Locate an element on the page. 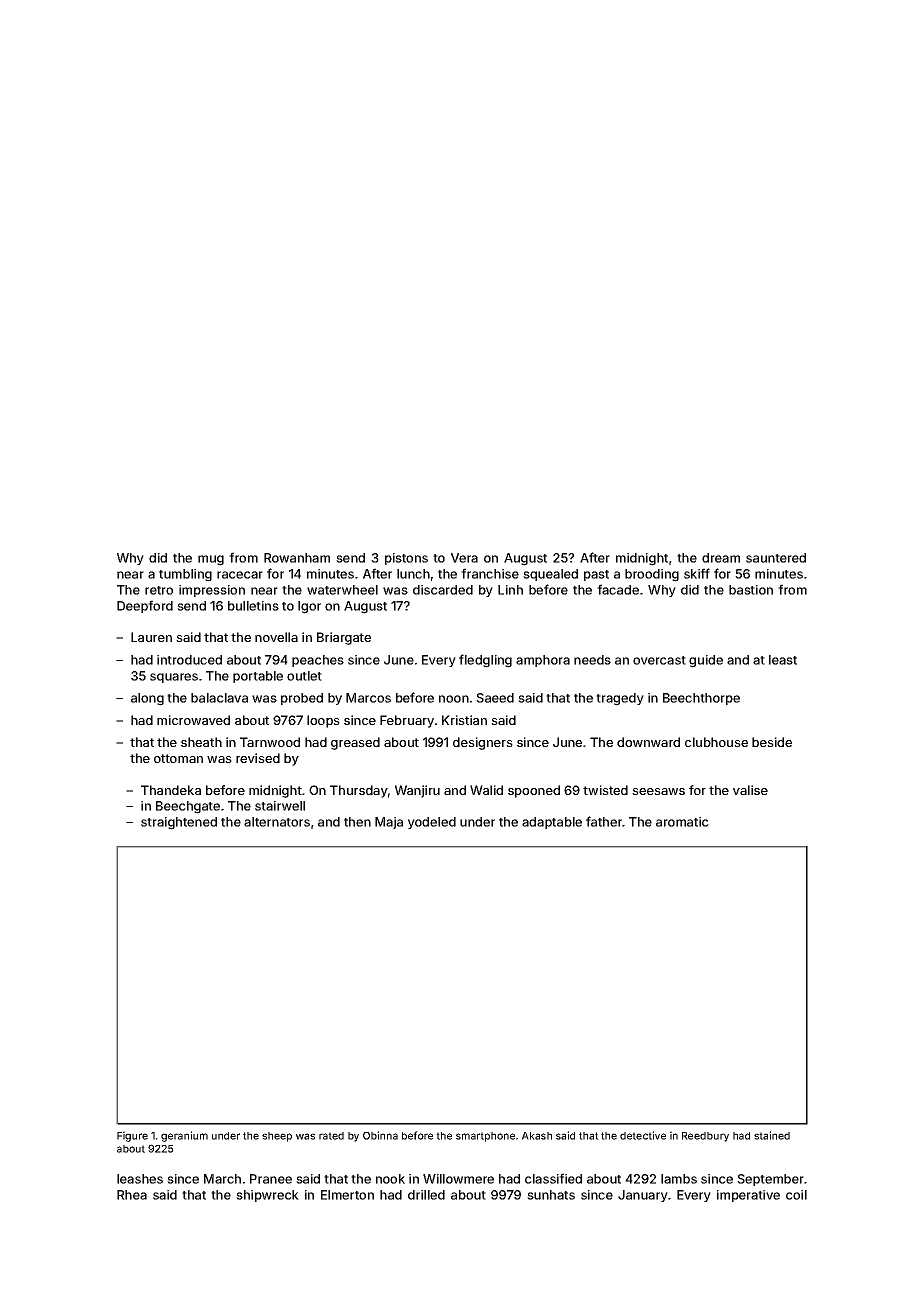 The height and width of the page is (1308, 924). imperative is located at coordinates (748, 1196).
